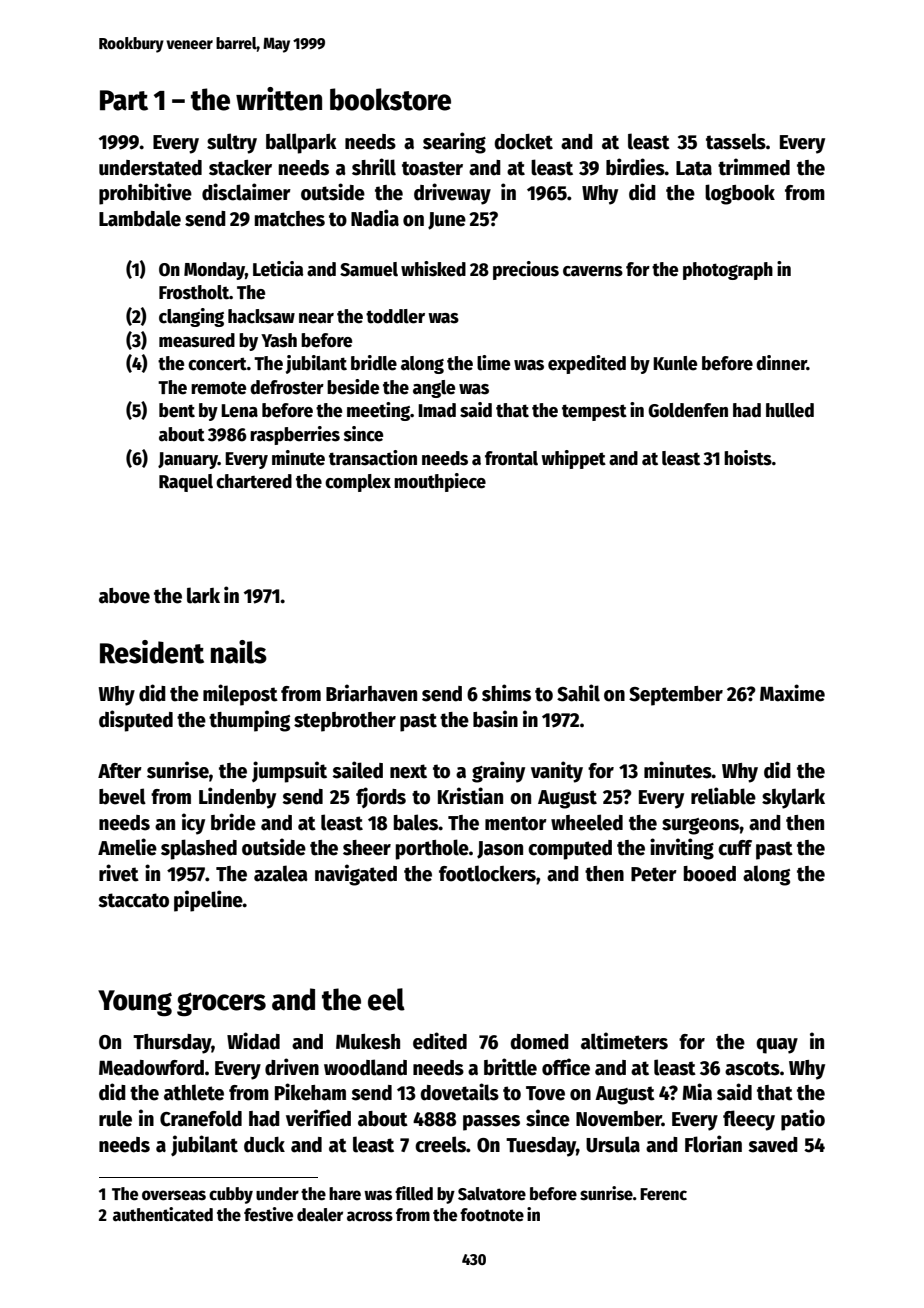 The width and height of the image is (924, 1308). I want to click on Amelie, so click(127, 847).
